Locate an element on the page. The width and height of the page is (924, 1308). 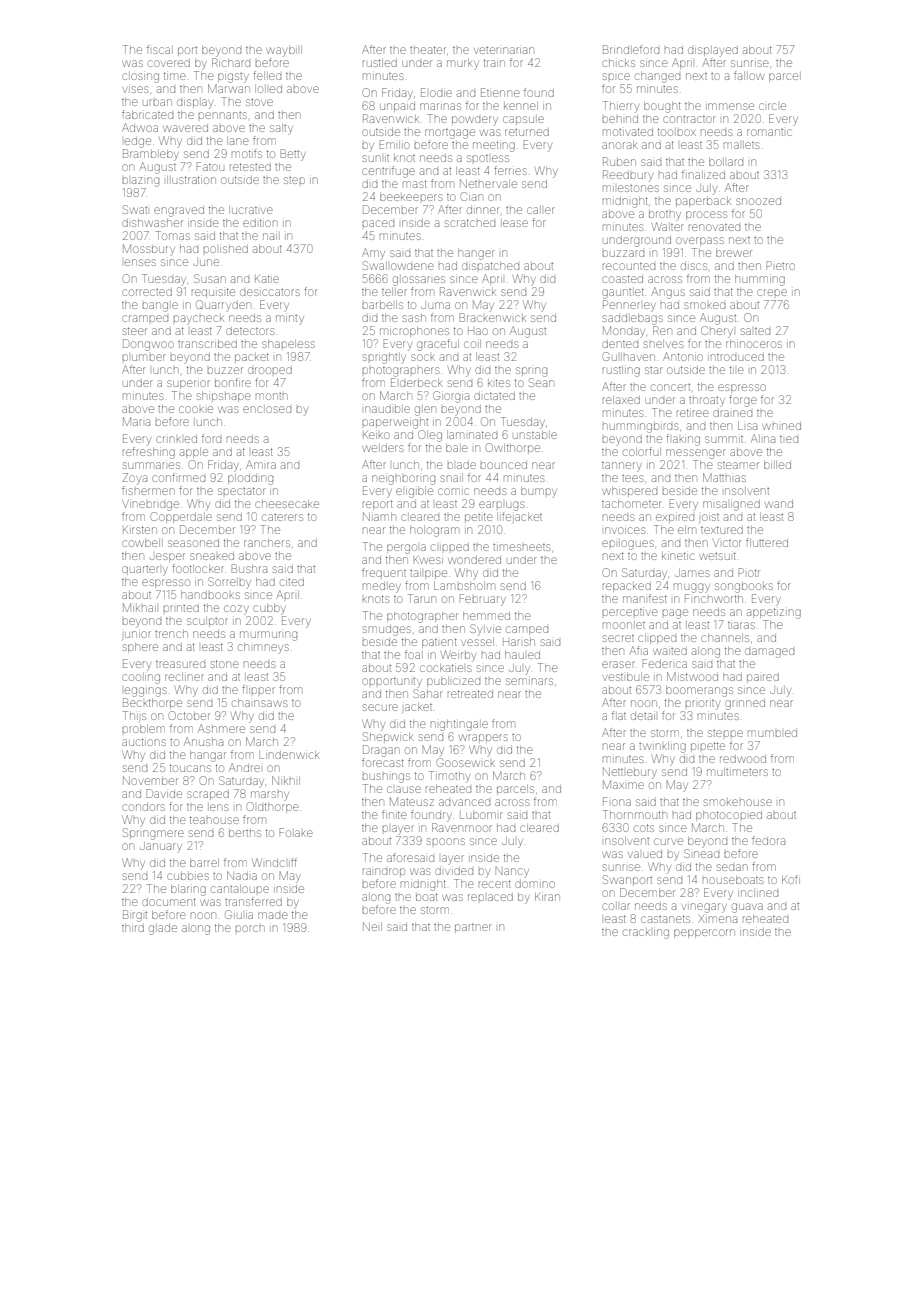
finite is located at coordinates (394, 814).
